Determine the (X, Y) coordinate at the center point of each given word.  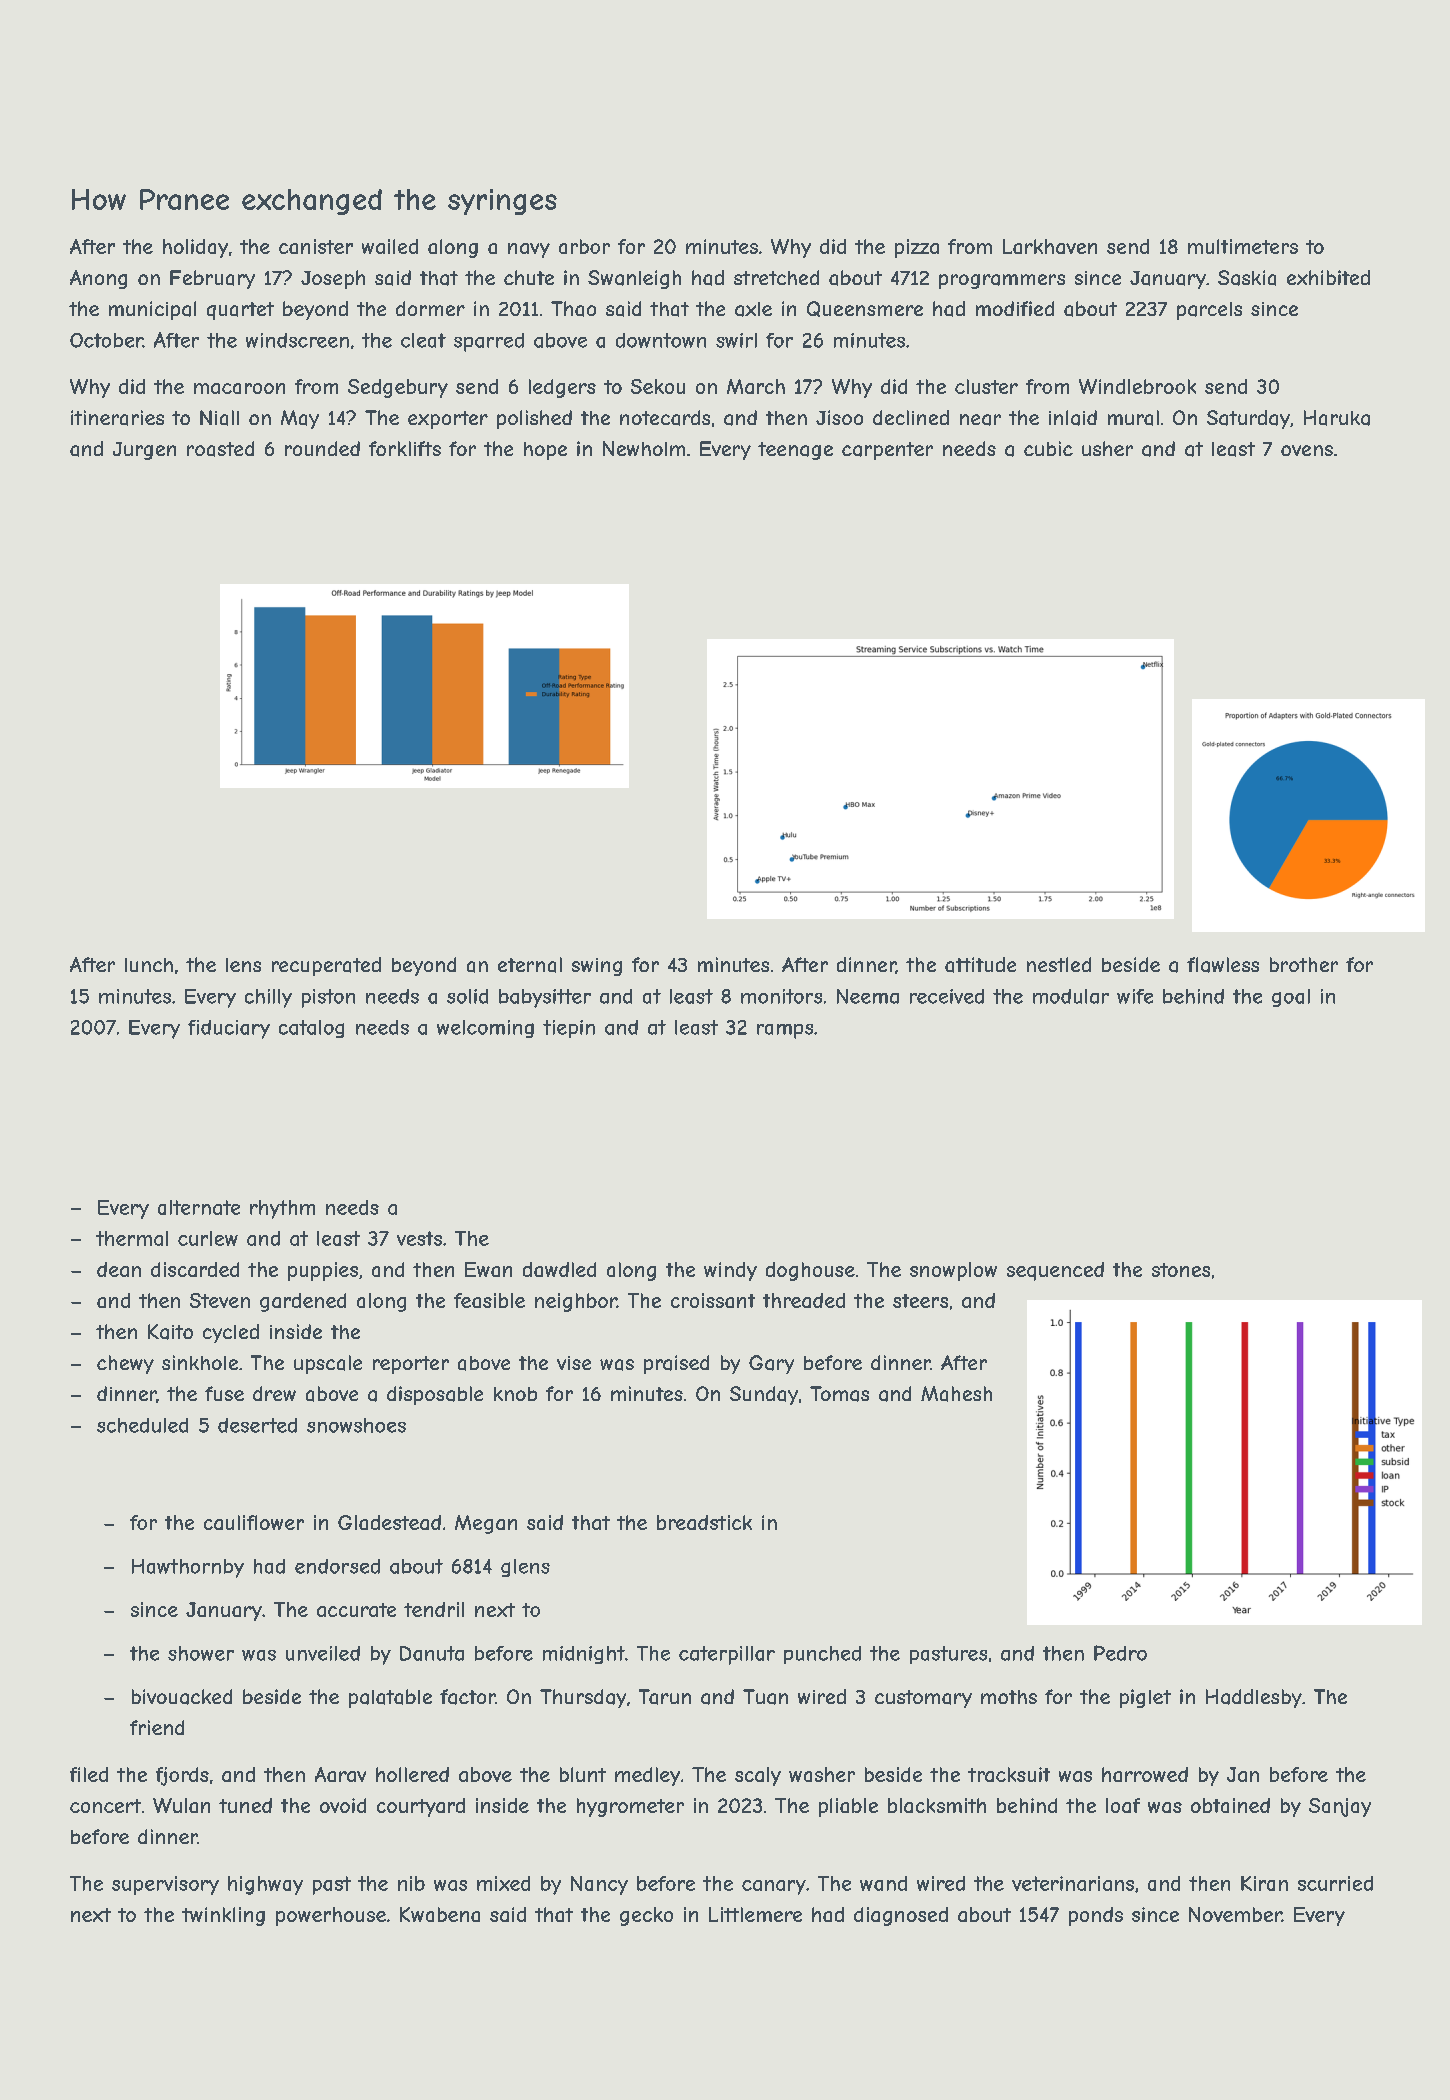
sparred (489, 342)
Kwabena (440, 1914)
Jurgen (144, 451)
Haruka (1337, 418)
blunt (583, 1774)
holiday (195, 248)
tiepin (569, 1029)
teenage (795, 451)
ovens (1307, 450)
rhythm (282, 1209)
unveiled (323, 1653)
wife (1135, 996)
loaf (1123, 1805)
